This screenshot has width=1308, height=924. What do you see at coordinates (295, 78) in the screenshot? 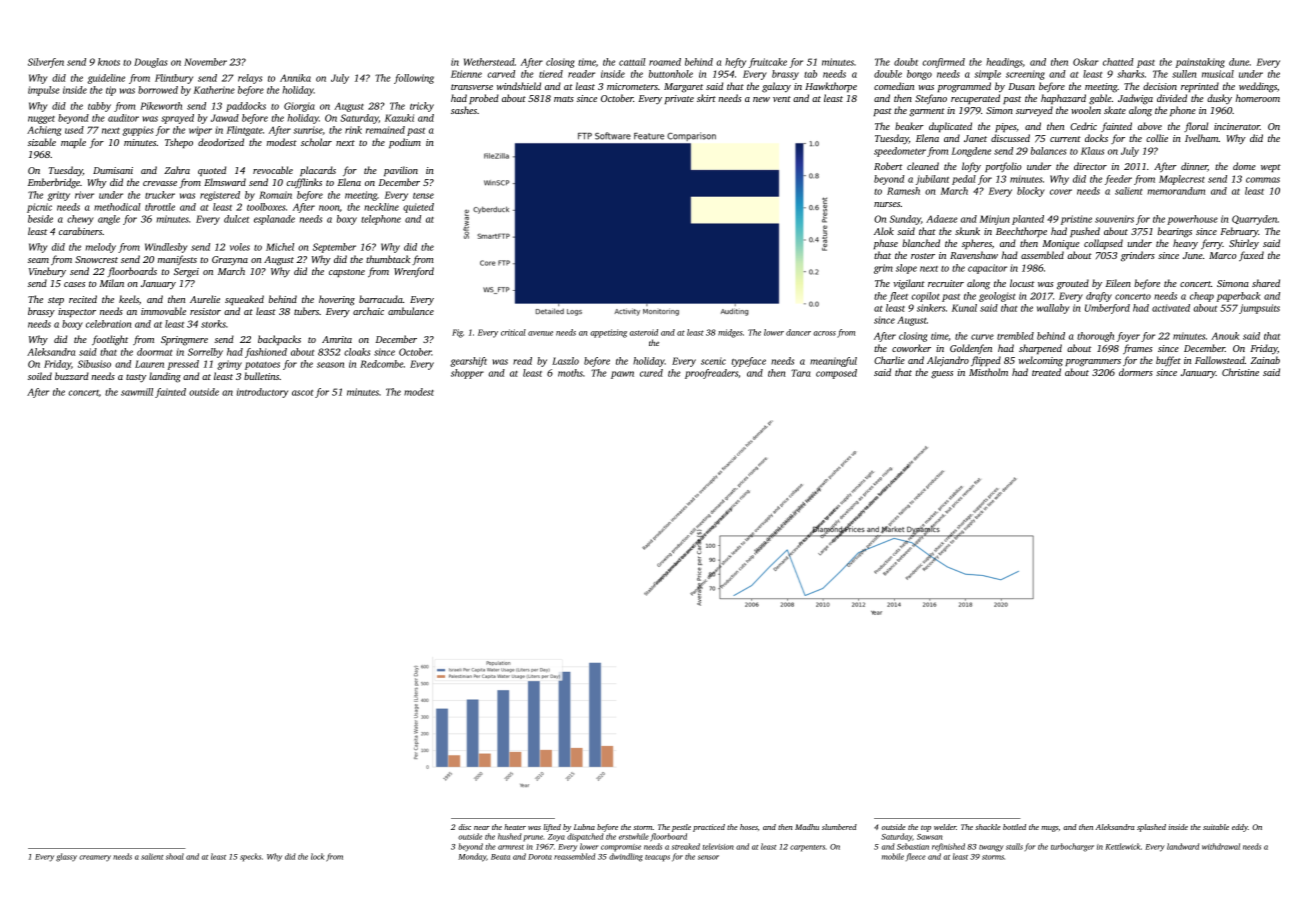
I see `Annika` at bounding box center [295, 78].
